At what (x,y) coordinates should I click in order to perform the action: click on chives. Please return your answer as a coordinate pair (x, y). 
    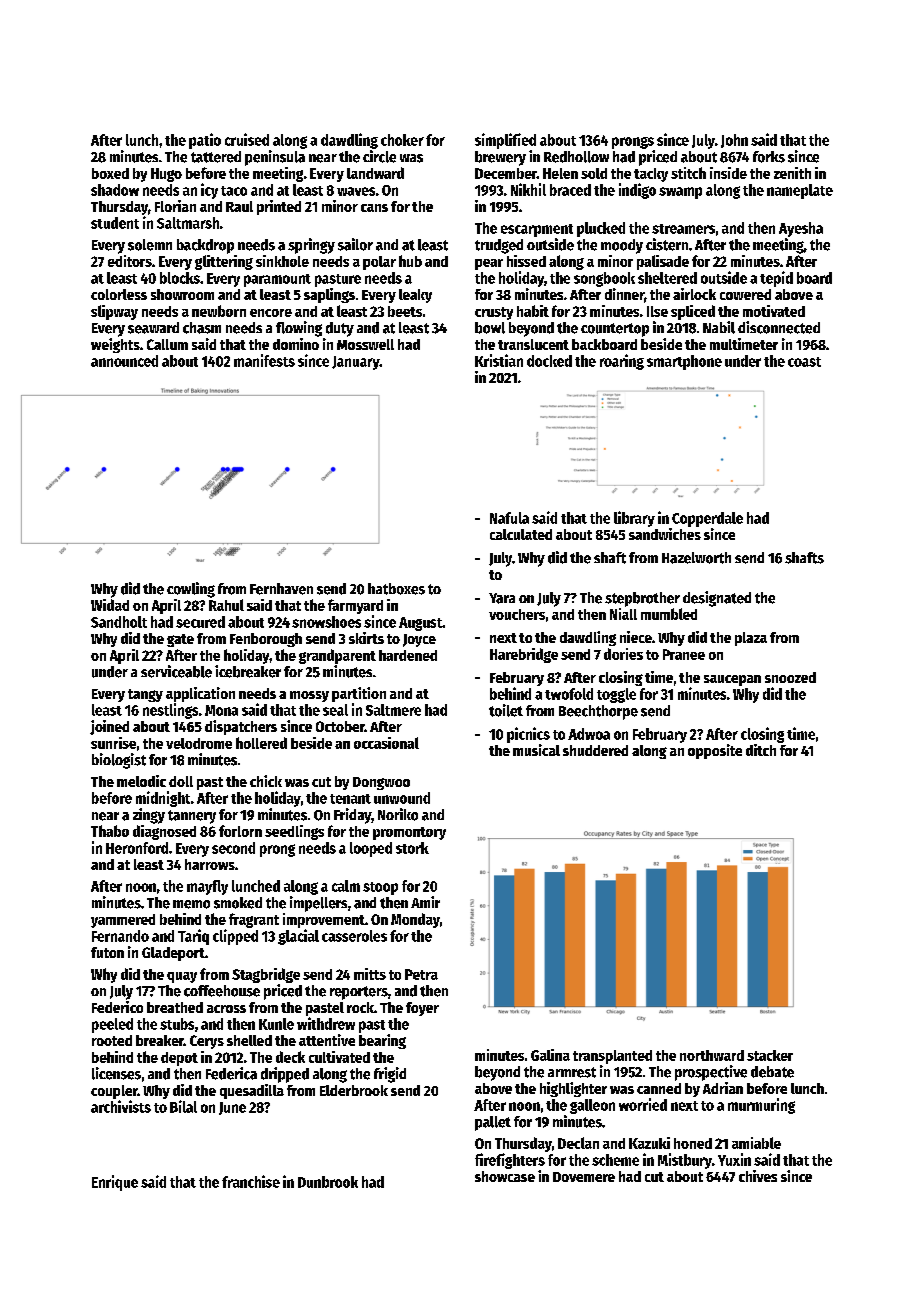
    Looking at the image, I should click on (758, 1176).
